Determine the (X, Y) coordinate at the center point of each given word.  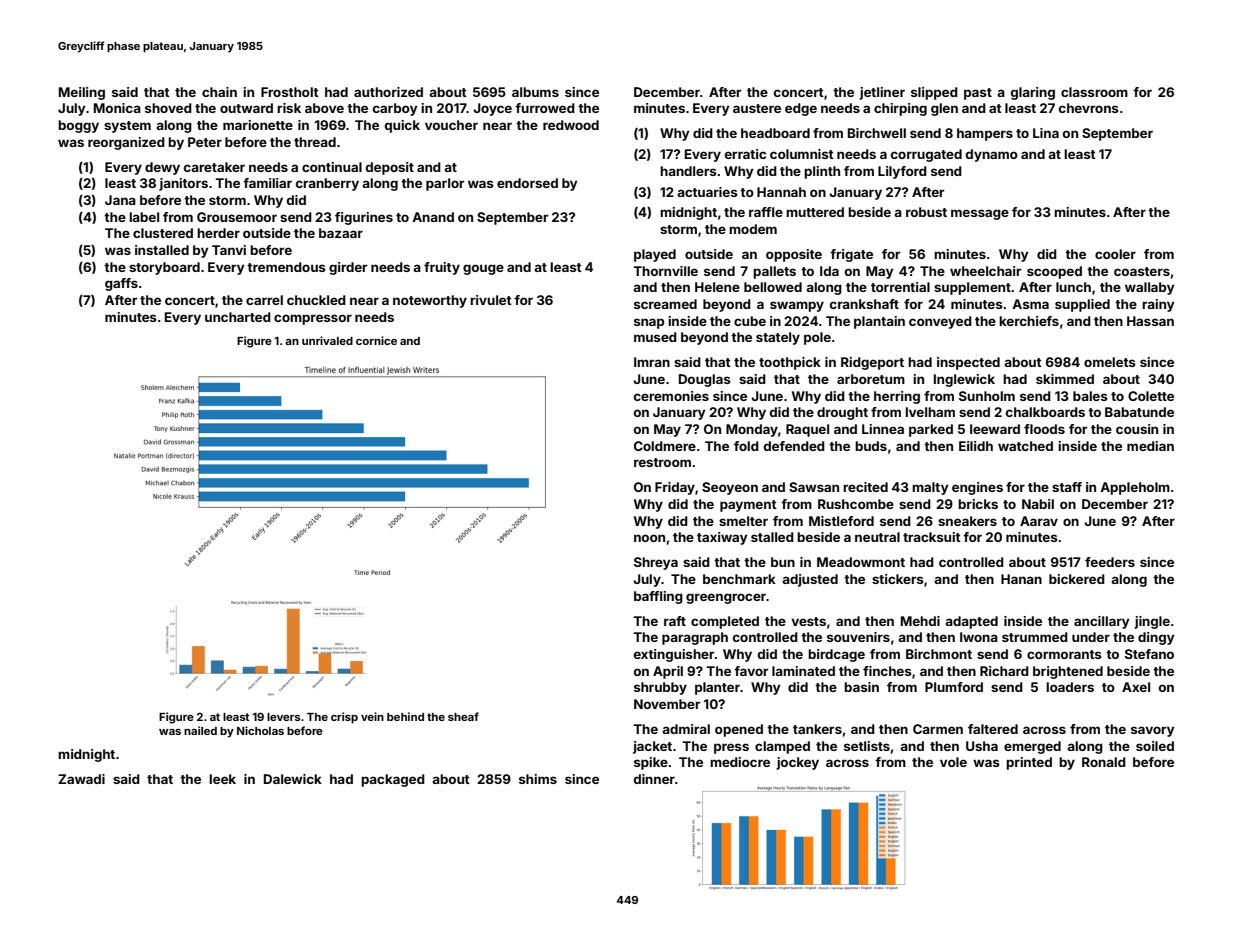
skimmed (1065, 379)
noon (649, 538)
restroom (662, 462)
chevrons (1089, 108)
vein (372, 716)
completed (725, 622)
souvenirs (858, 637)
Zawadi (81, 779)
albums (535, 92)
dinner (654, 779)
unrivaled (327, 340)
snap (649, 323)
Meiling (82, 93)
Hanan (1021, 579)
